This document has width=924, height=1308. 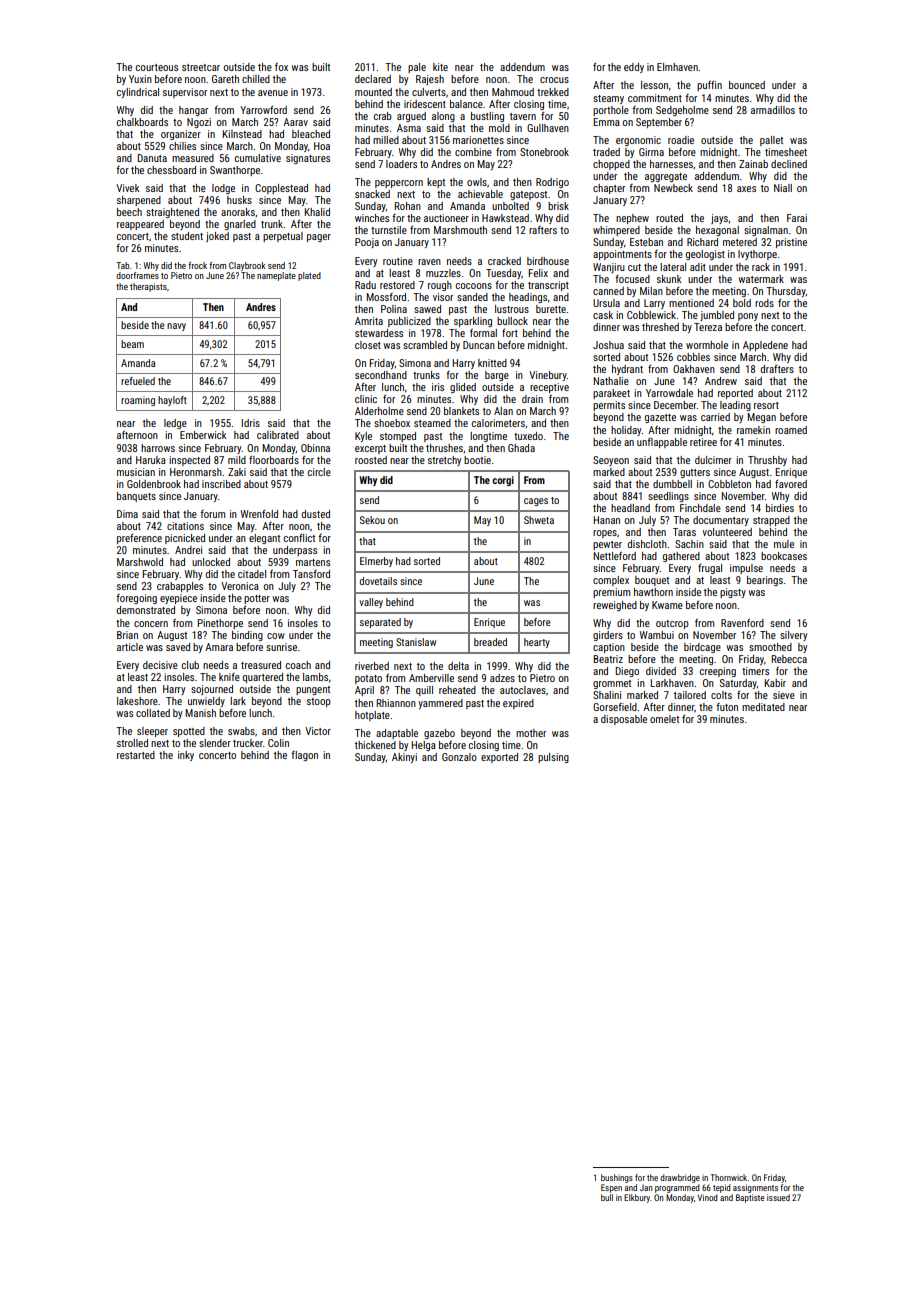 I want to click on Baptiste, so click(x=750, y=1198).
